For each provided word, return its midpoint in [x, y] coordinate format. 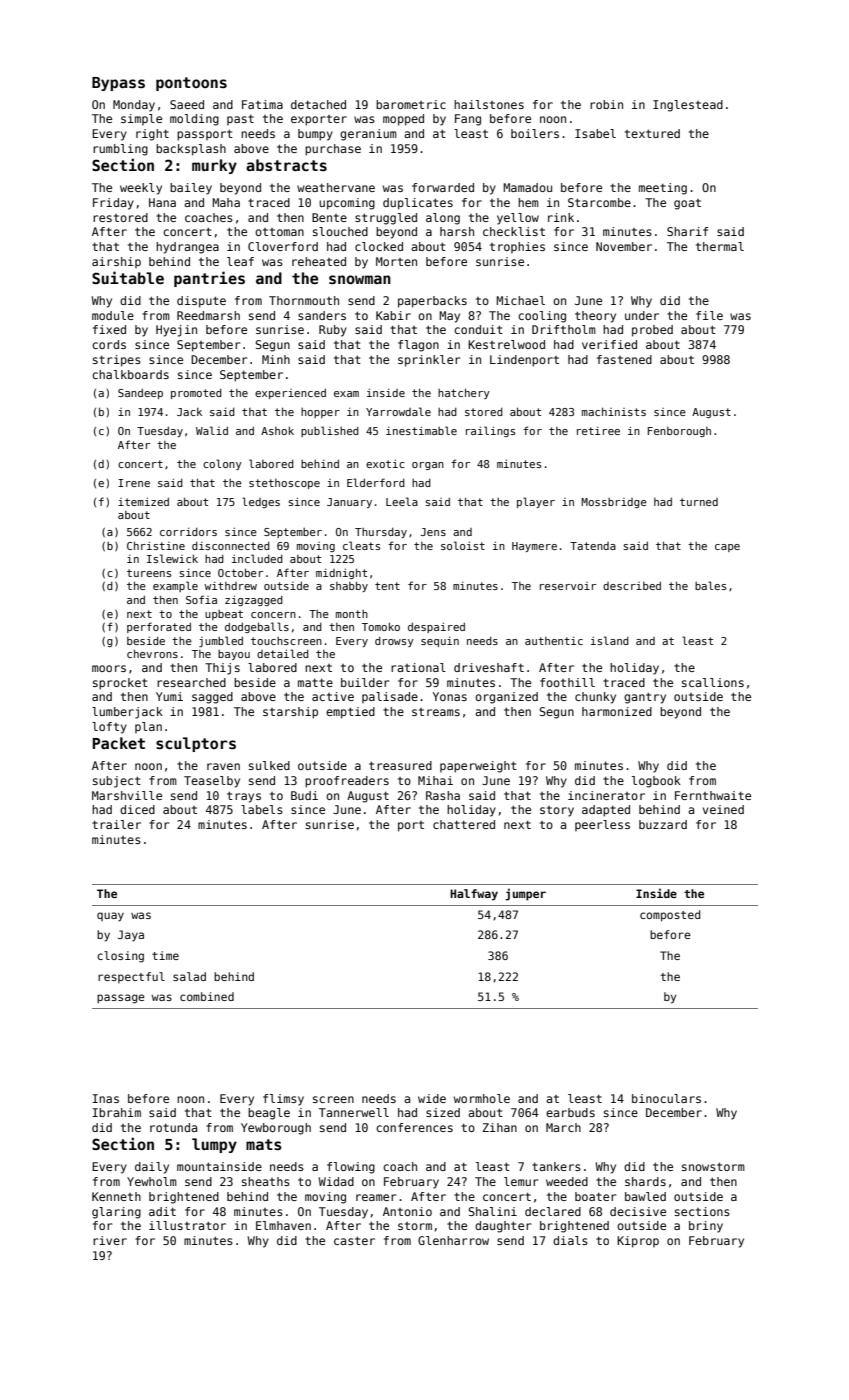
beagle [269, 1114]
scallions [713, 682]
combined [207, 996]
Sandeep [140, 394]
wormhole [482, 1098]
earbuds [570, 1112]
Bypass [118, 84]
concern [273, 615]
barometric [411, 104]
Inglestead [688, 106]
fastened [624, 359]
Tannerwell [354, 1112]
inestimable [421, 430]
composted [670, 916]
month [352, 614]
